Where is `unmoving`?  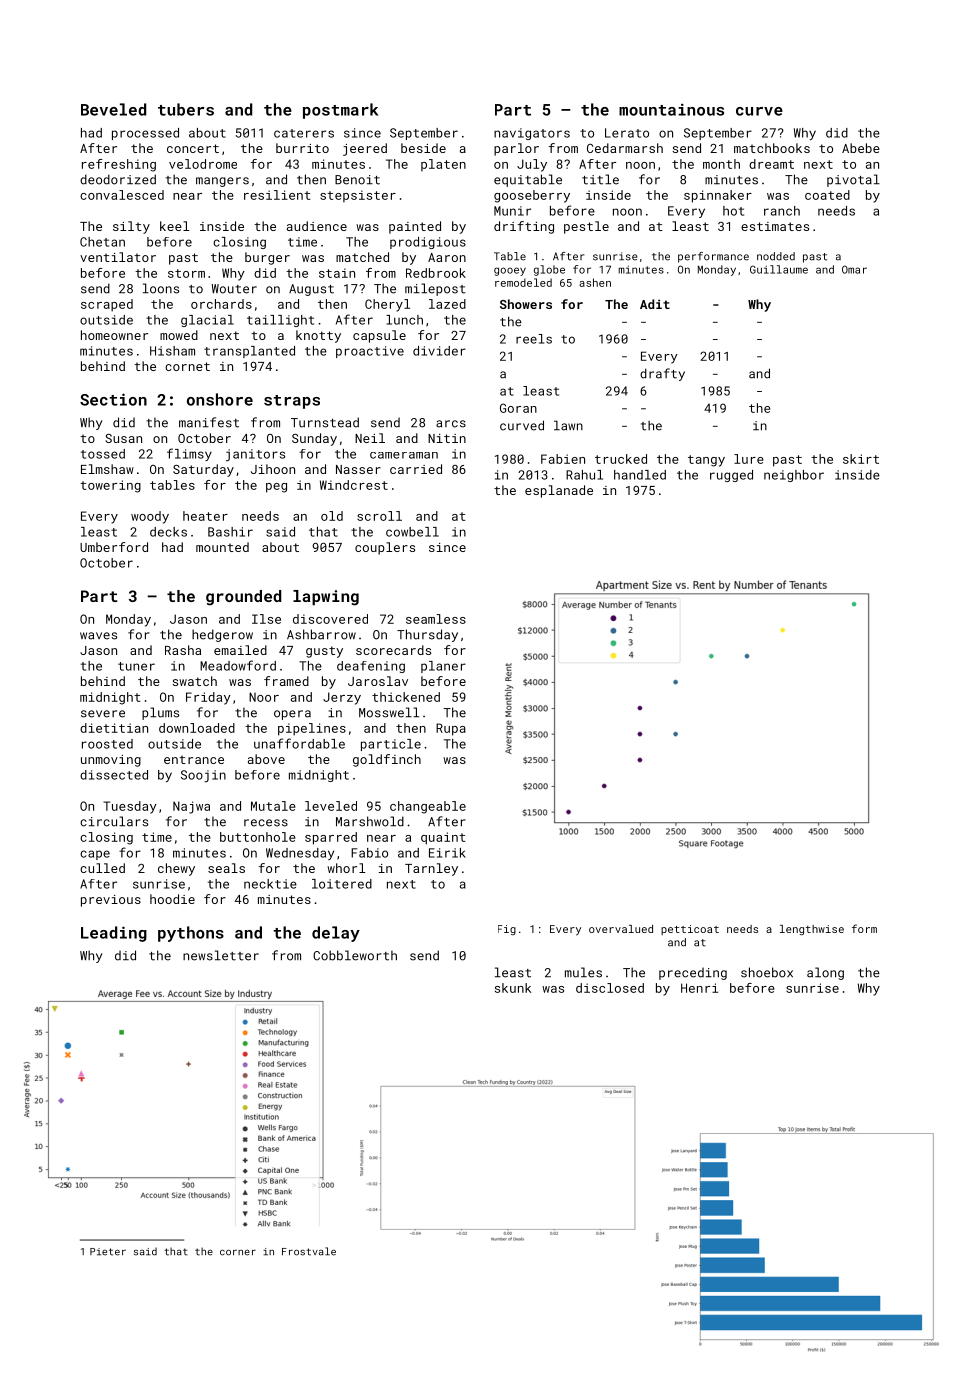 unmoving is located at coordinates (111, 761).
